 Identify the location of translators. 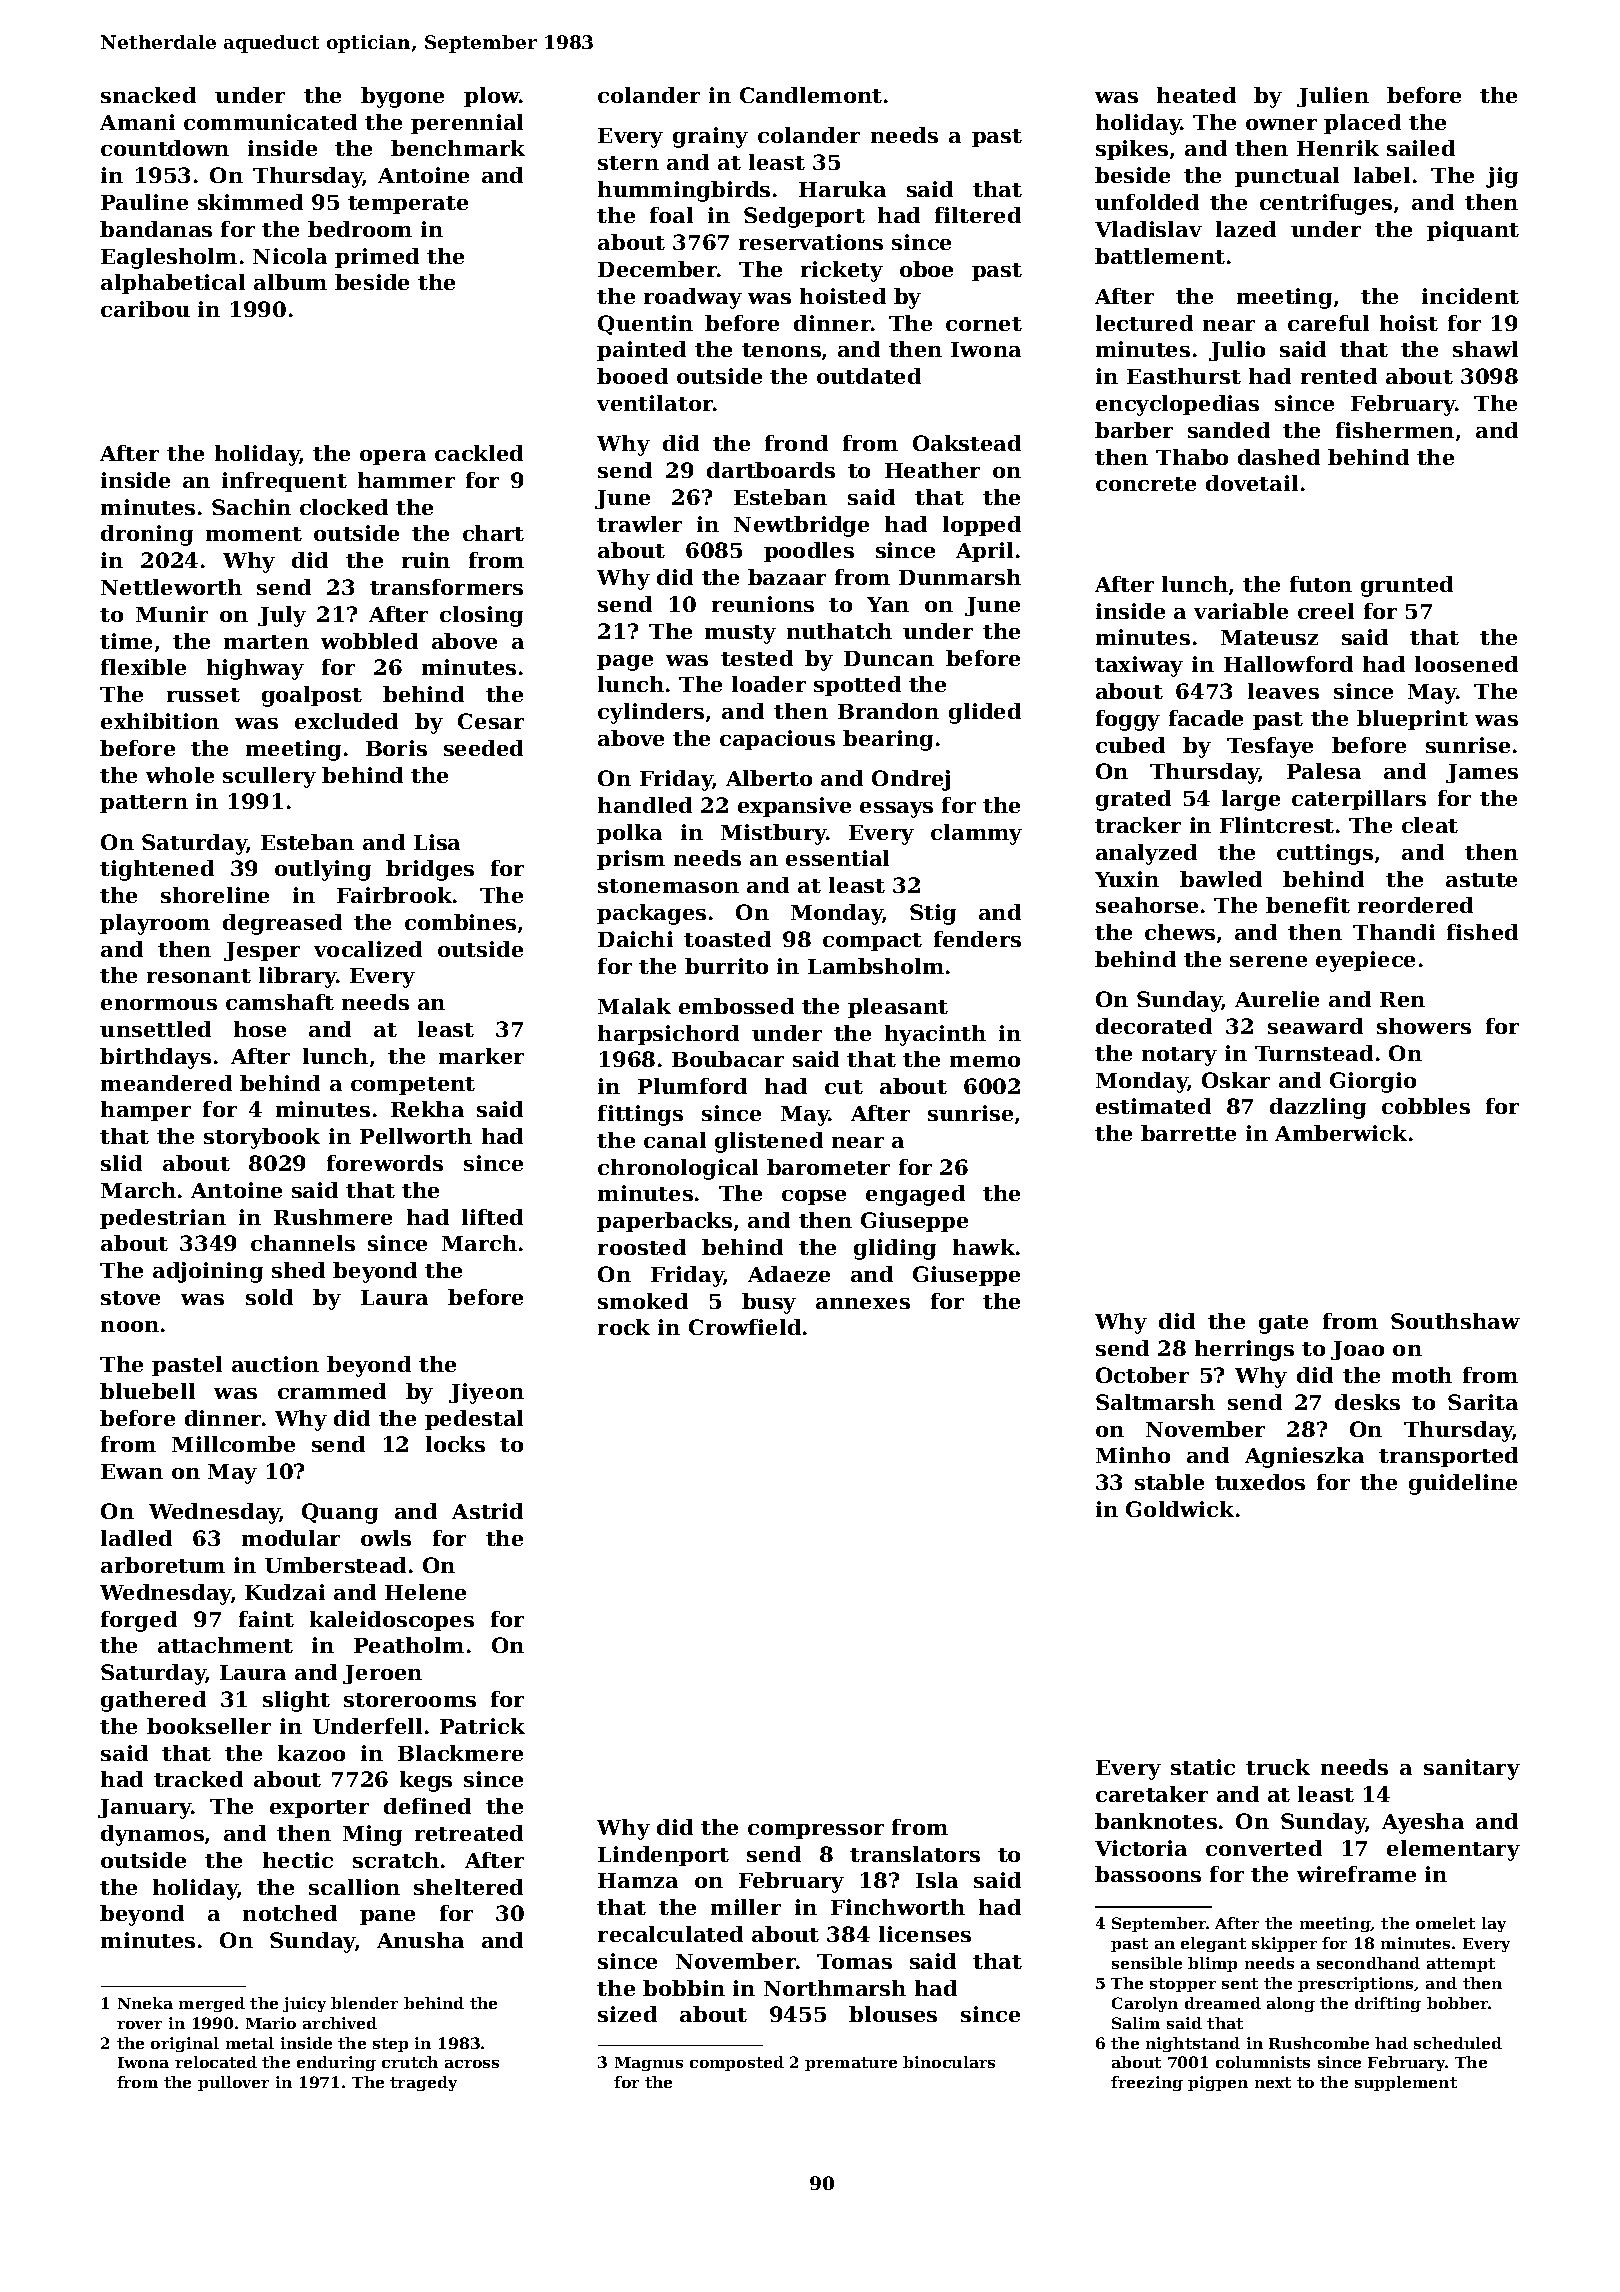
(915, 1854).
